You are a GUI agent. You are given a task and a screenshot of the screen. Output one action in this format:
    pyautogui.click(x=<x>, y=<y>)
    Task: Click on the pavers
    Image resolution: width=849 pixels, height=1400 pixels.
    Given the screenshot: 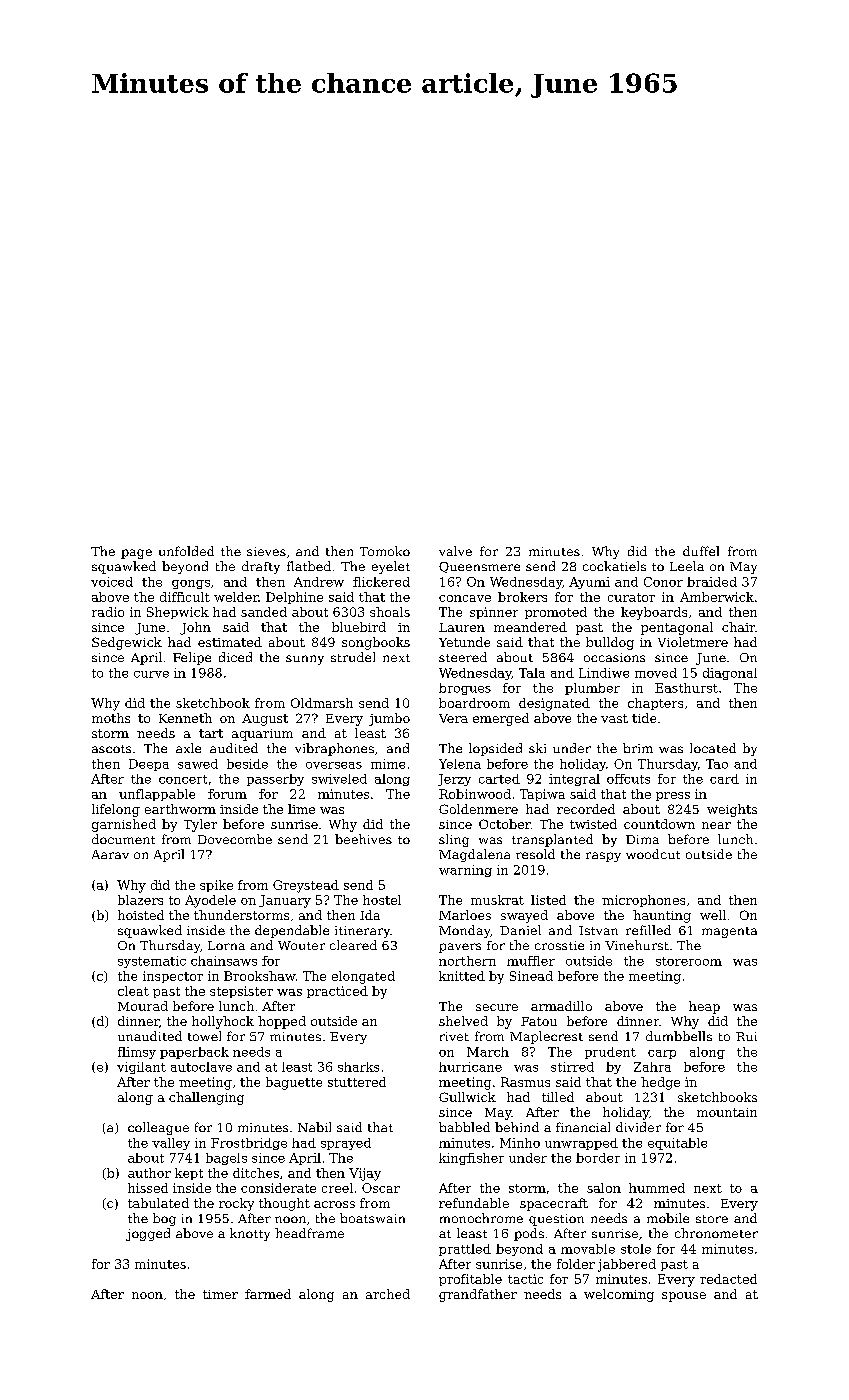 What is the action you would take?
    pyautogui.click(x=460, y=948)
